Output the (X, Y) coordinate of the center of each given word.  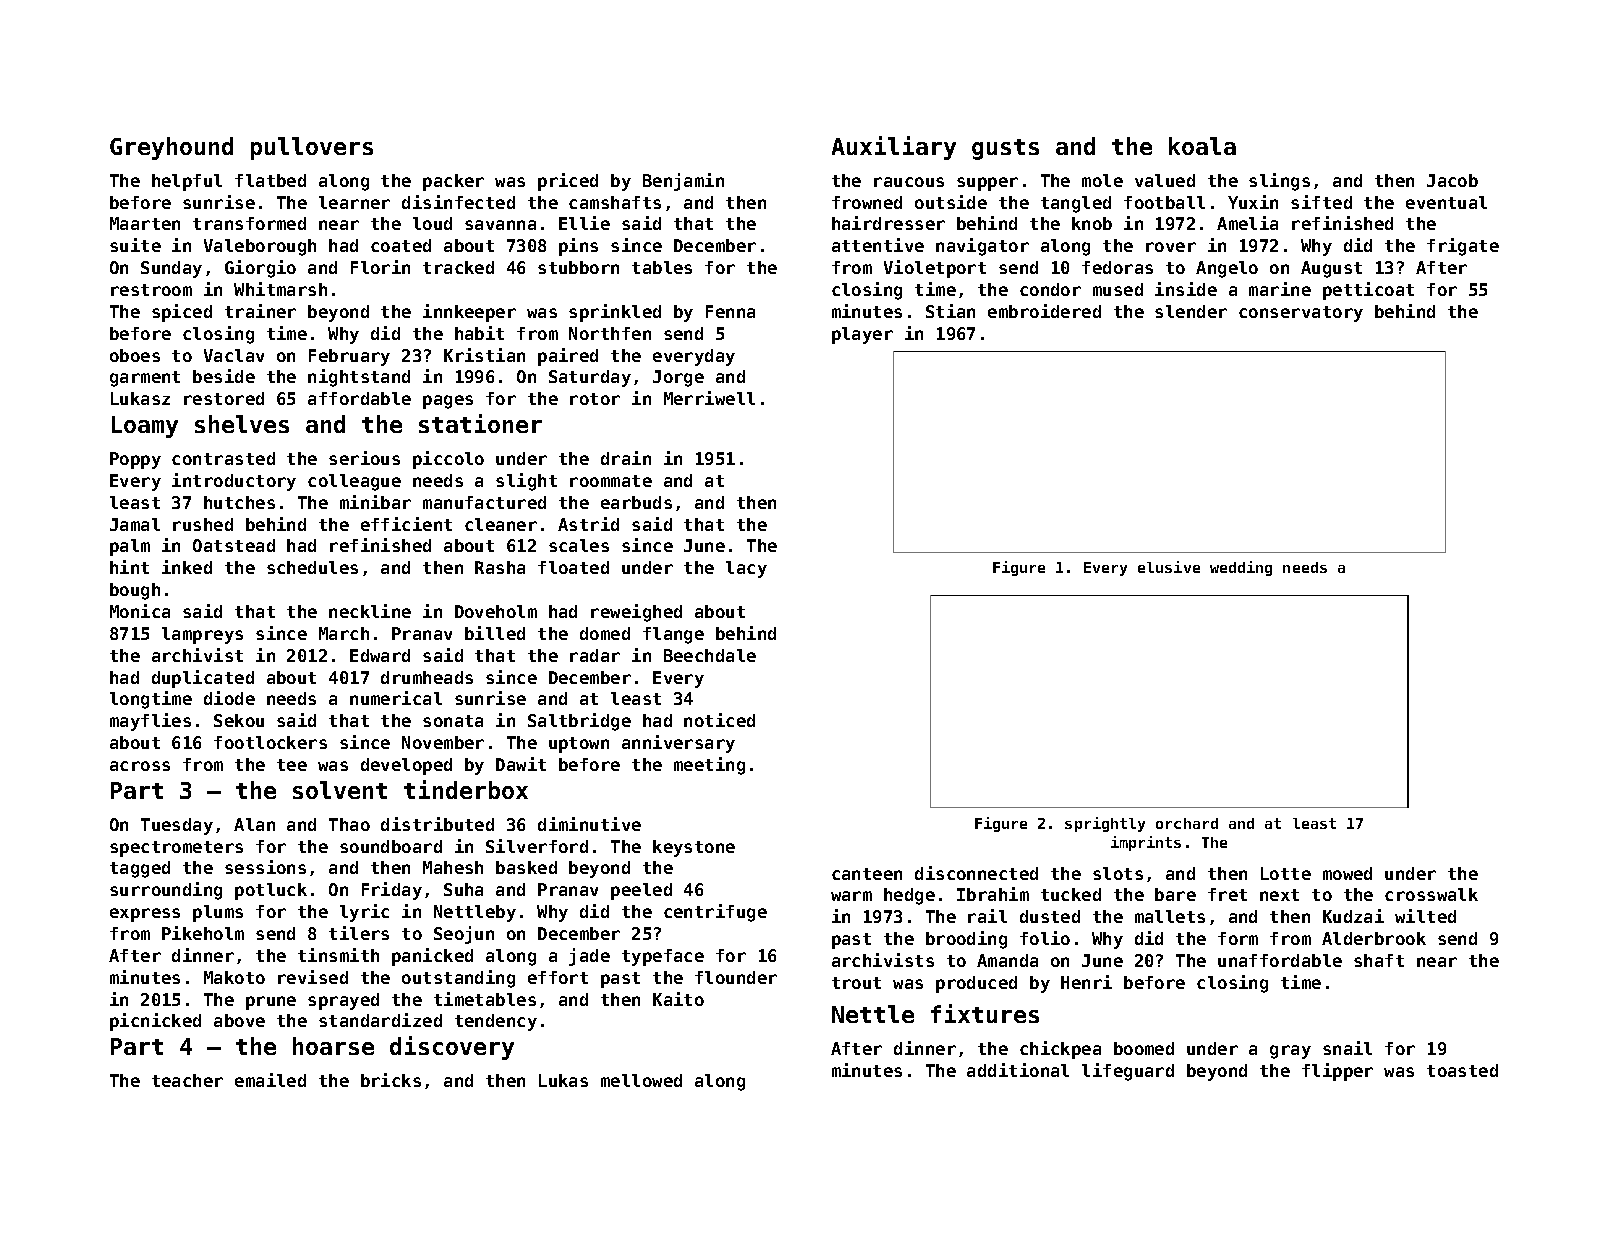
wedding (1241, 568)
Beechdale (710, 655)
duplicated (203, 679)
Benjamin (683, 182)
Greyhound (171, 148)
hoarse (333, 1046)
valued (1165, 180)
